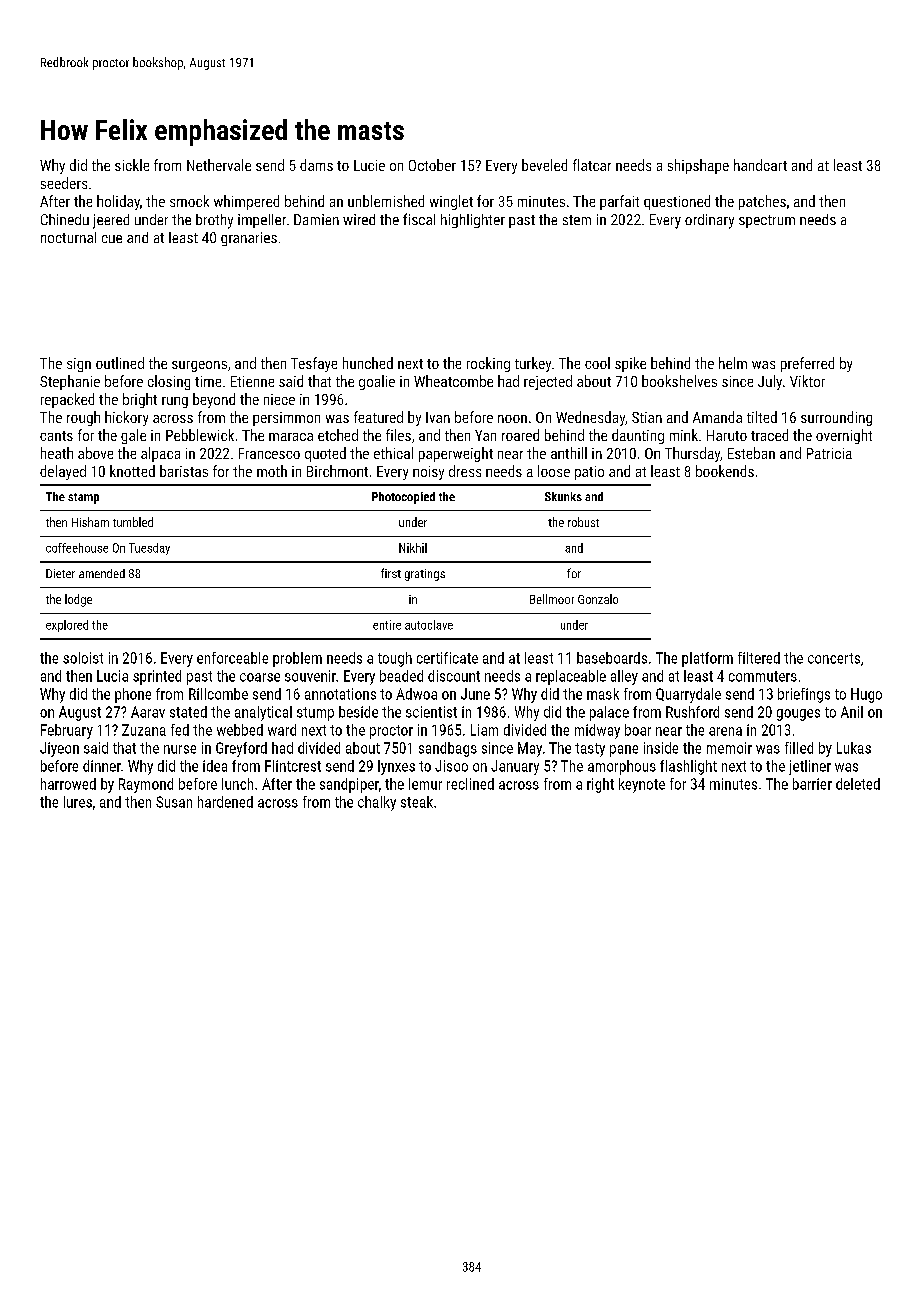 This screenshot has width=924, height=1308. I want to click on Wheatcombe, so click(453, 381).
